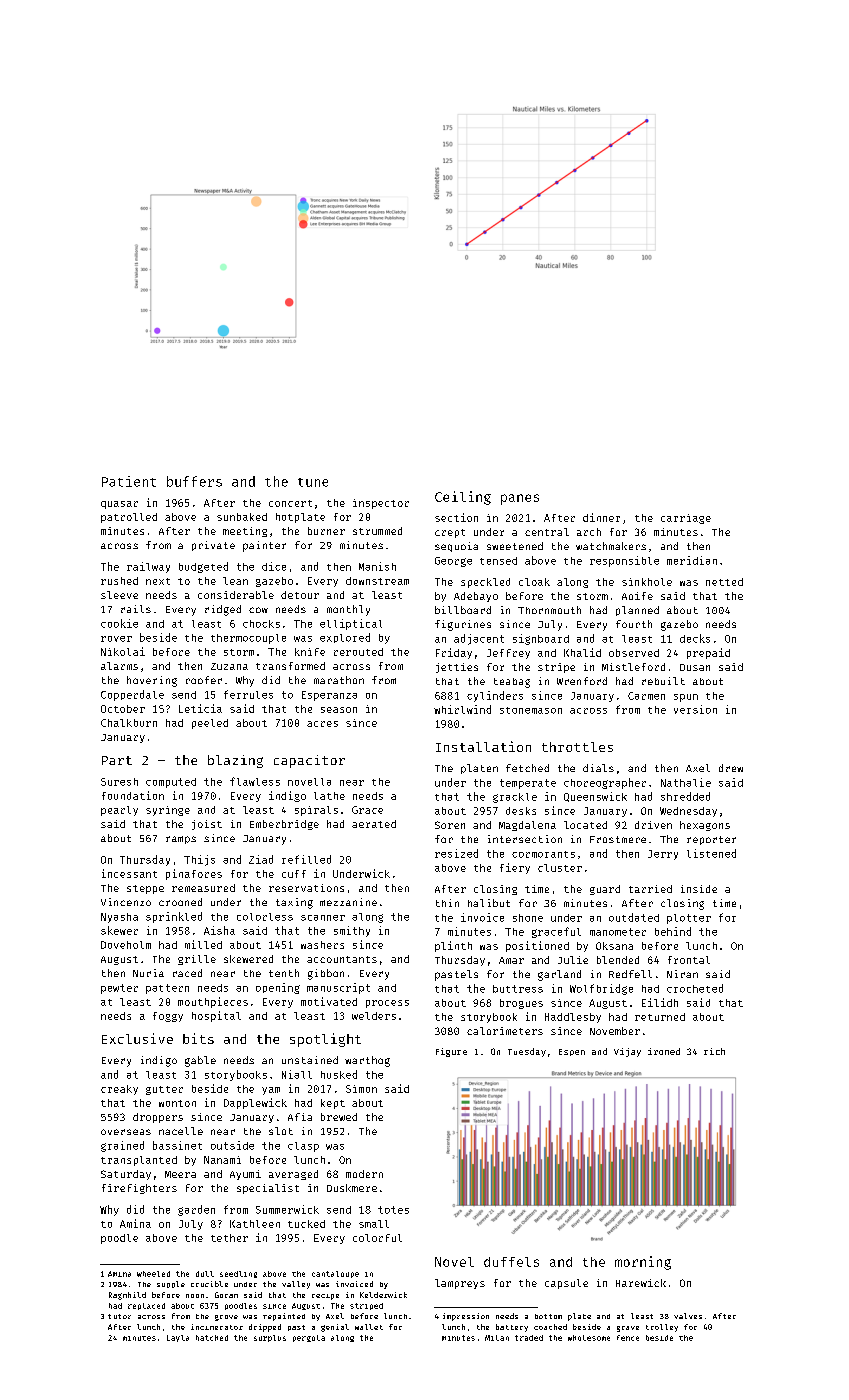 The width and height of the screenshot is (849, 1400). Describe the element at coordinates (200, 1061) in the screenshot. I see `gable` at that location.
